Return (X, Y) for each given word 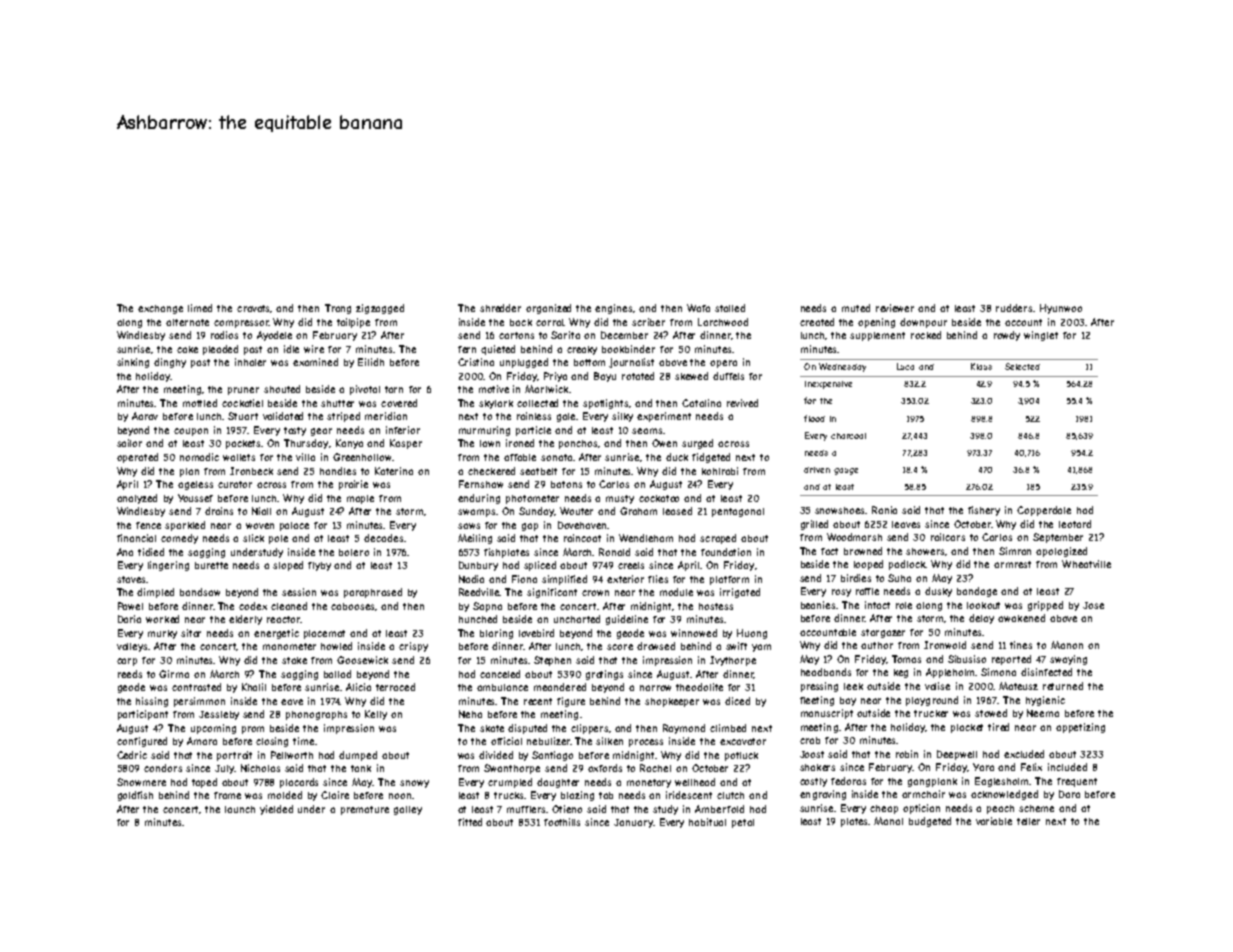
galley (408, 810)
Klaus (981, 366)
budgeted (930, 822)
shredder (500, 308)
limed (200, 308)
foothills (562, 822)
